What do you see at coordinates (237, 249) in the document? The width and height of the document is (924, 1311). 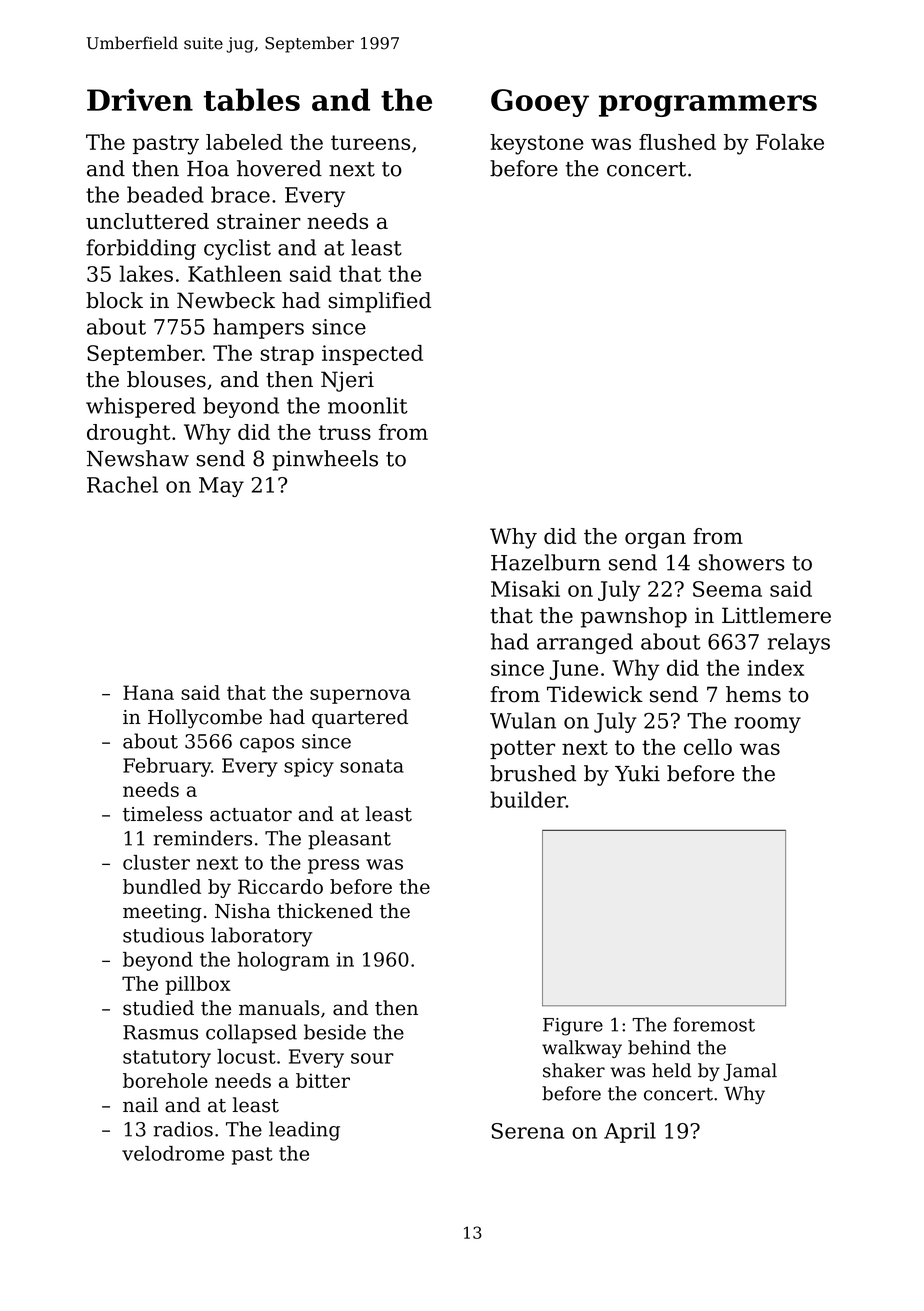 I see `cyclist` at bounding box center [237, 249].
